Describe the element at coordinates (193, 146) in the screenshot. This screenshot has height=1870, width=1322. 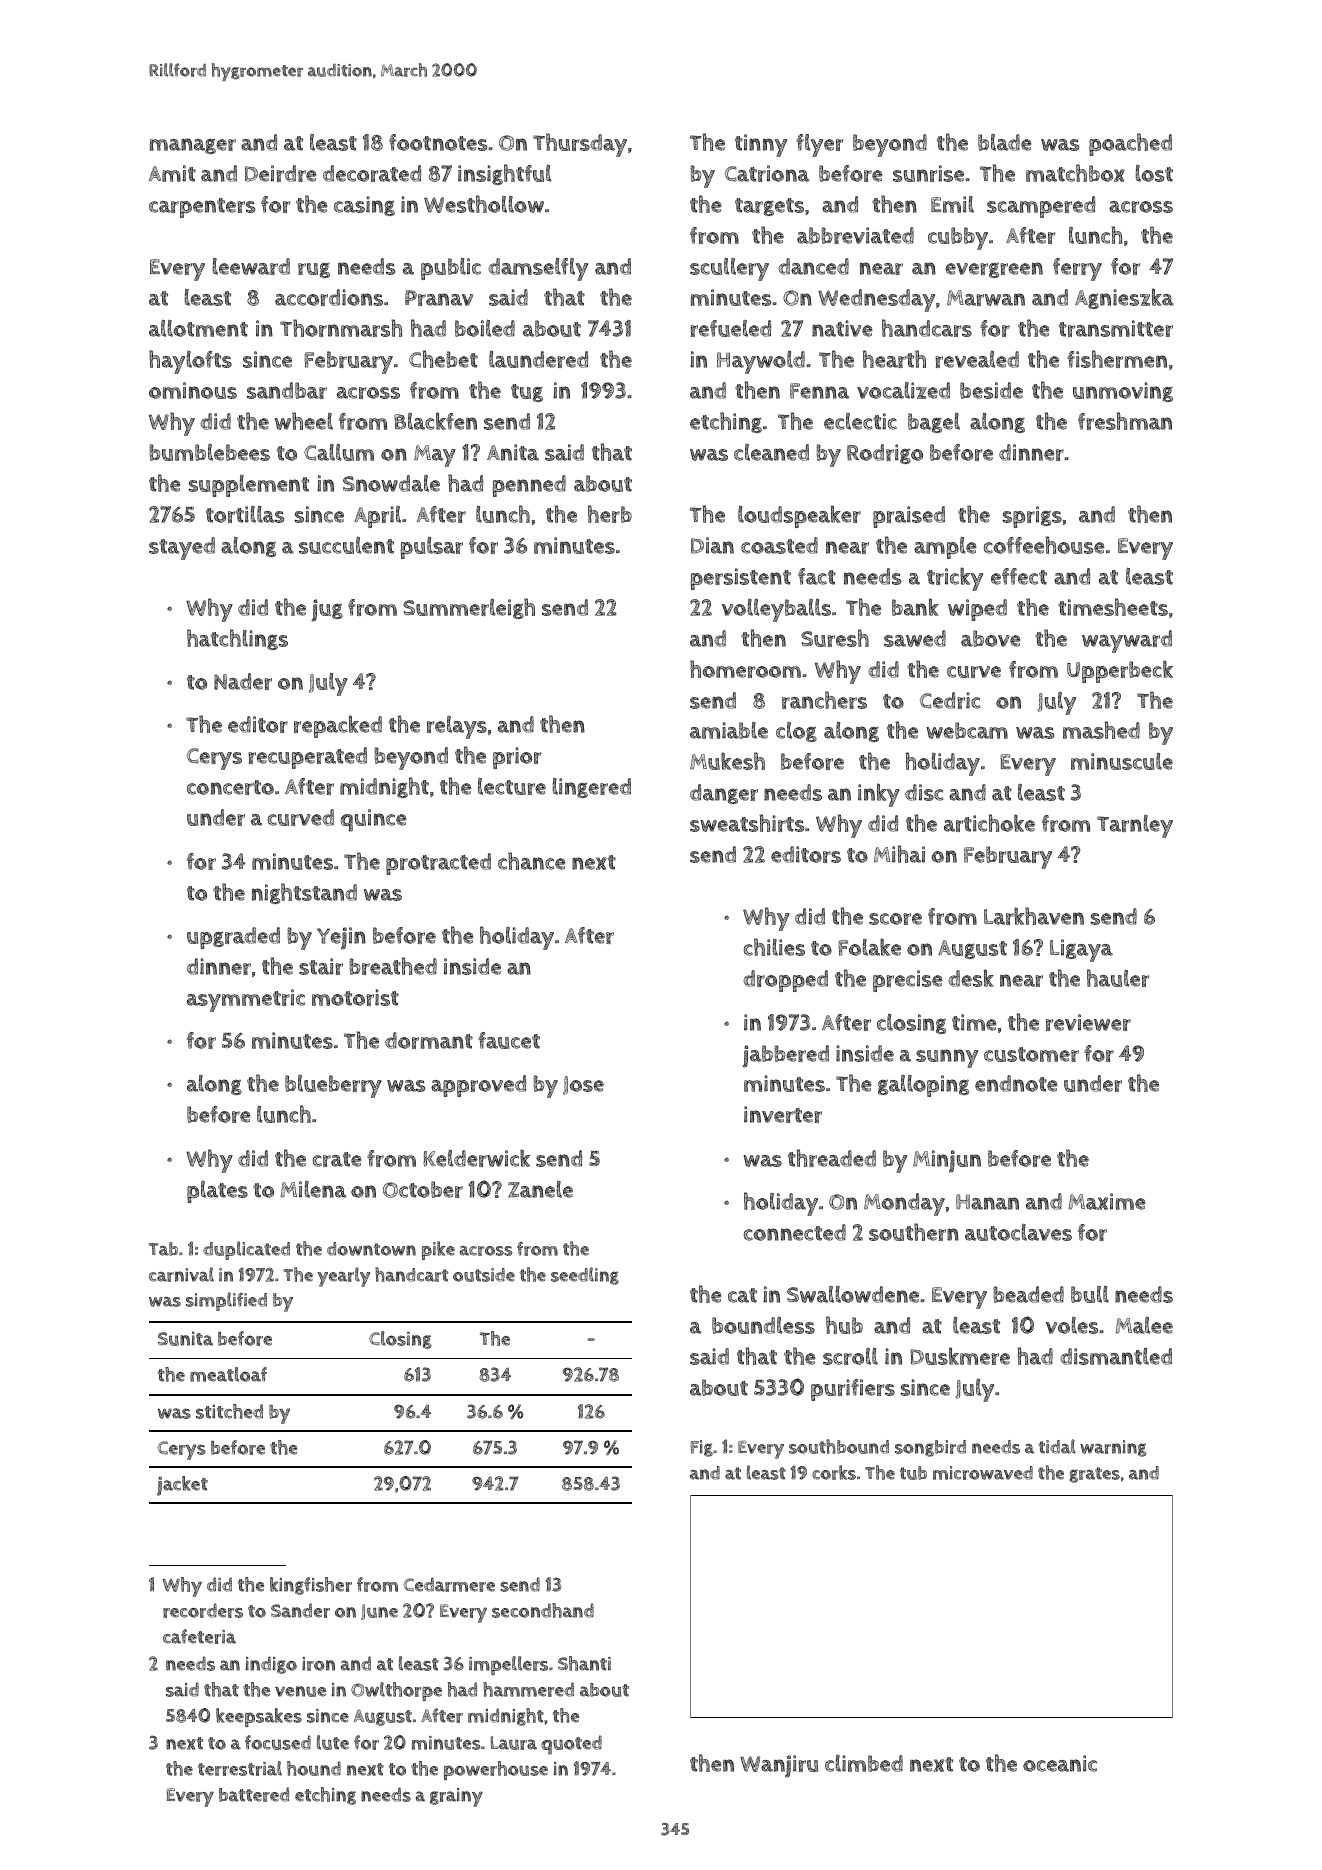
I see `manager` at that location.
